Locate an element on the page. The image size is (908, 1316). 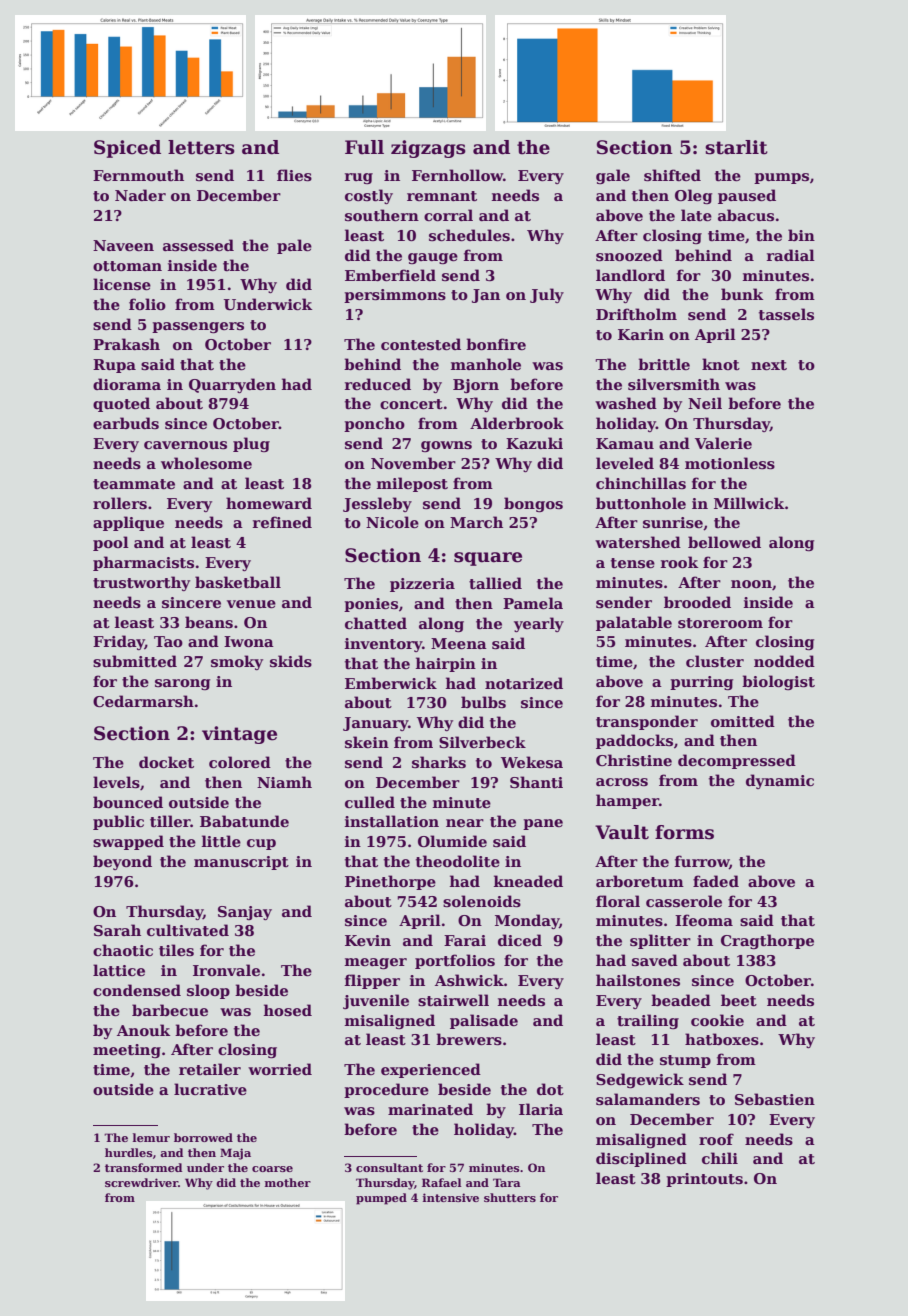
sunrise is located at coordinates (673, 523).
